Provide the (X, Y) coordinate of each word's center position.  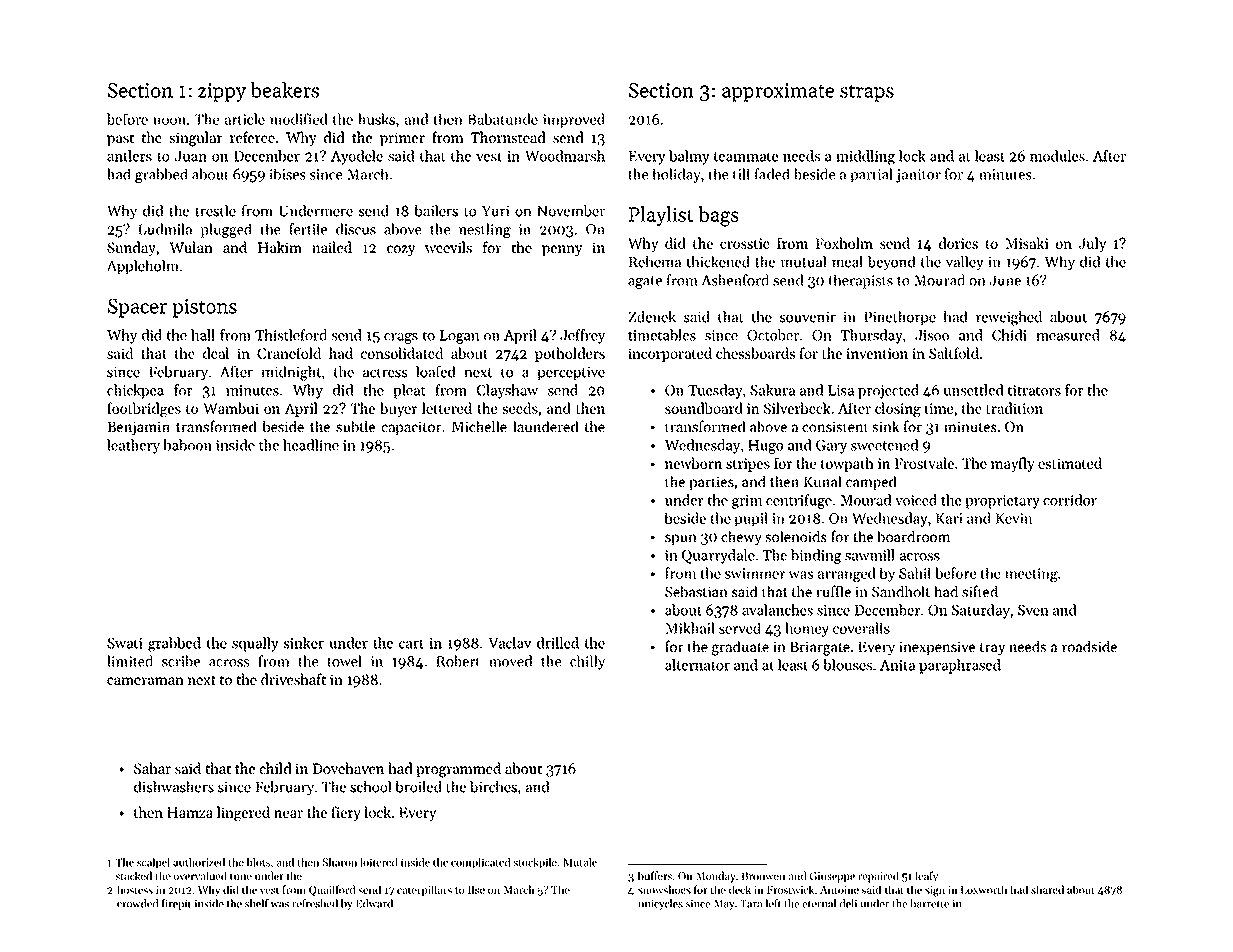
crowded (137, 903)
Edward (374, 903)
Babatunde (503, 119)
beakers (284, 90)
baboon (187, 445)
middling (865, 157)
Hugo (765, 447)
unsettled (973, 390)
